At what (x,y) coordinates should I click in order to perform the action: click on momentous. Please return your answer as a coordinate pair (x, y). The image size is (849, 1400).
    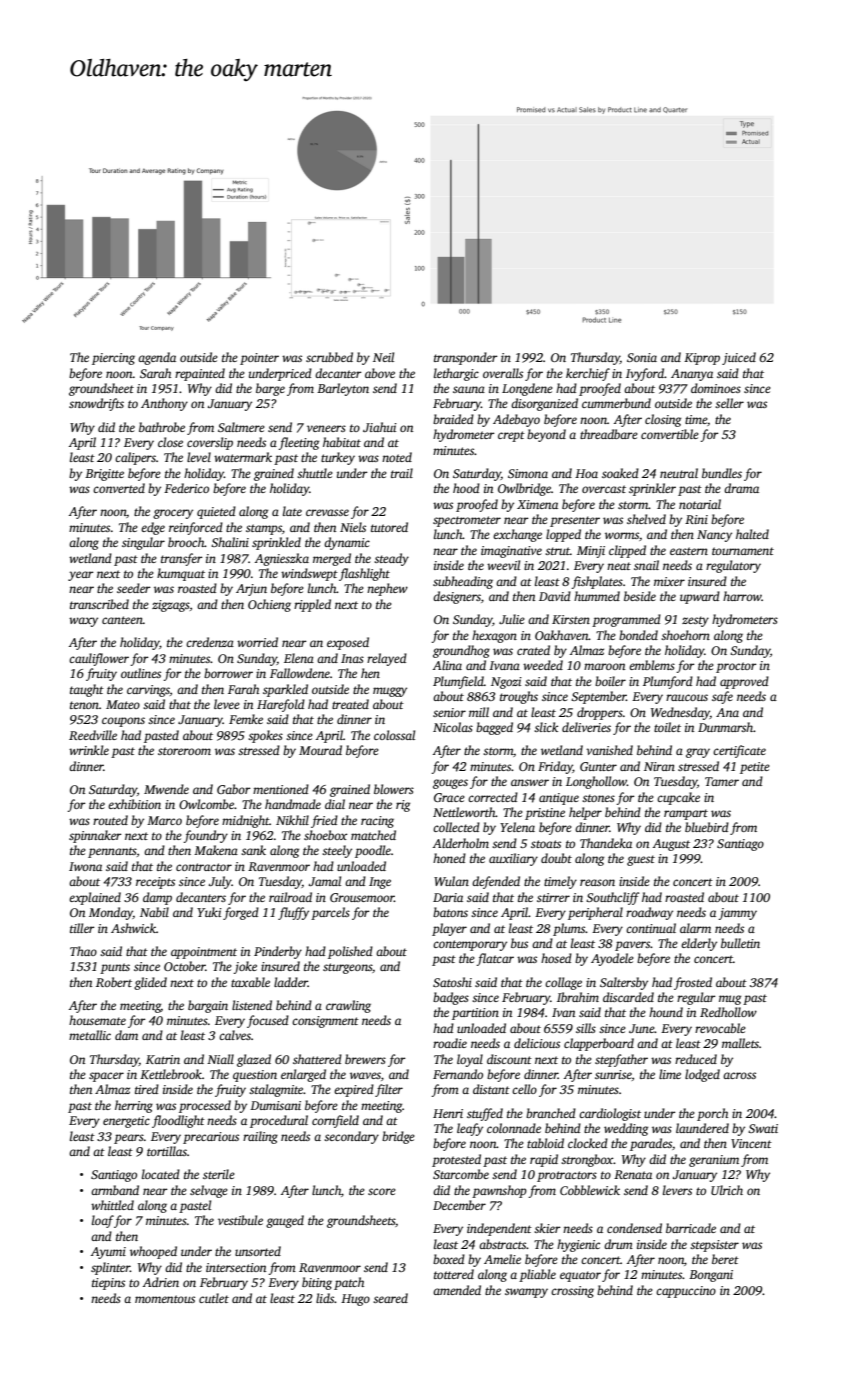
    Looking at the image, I should click on (165, 1299).
